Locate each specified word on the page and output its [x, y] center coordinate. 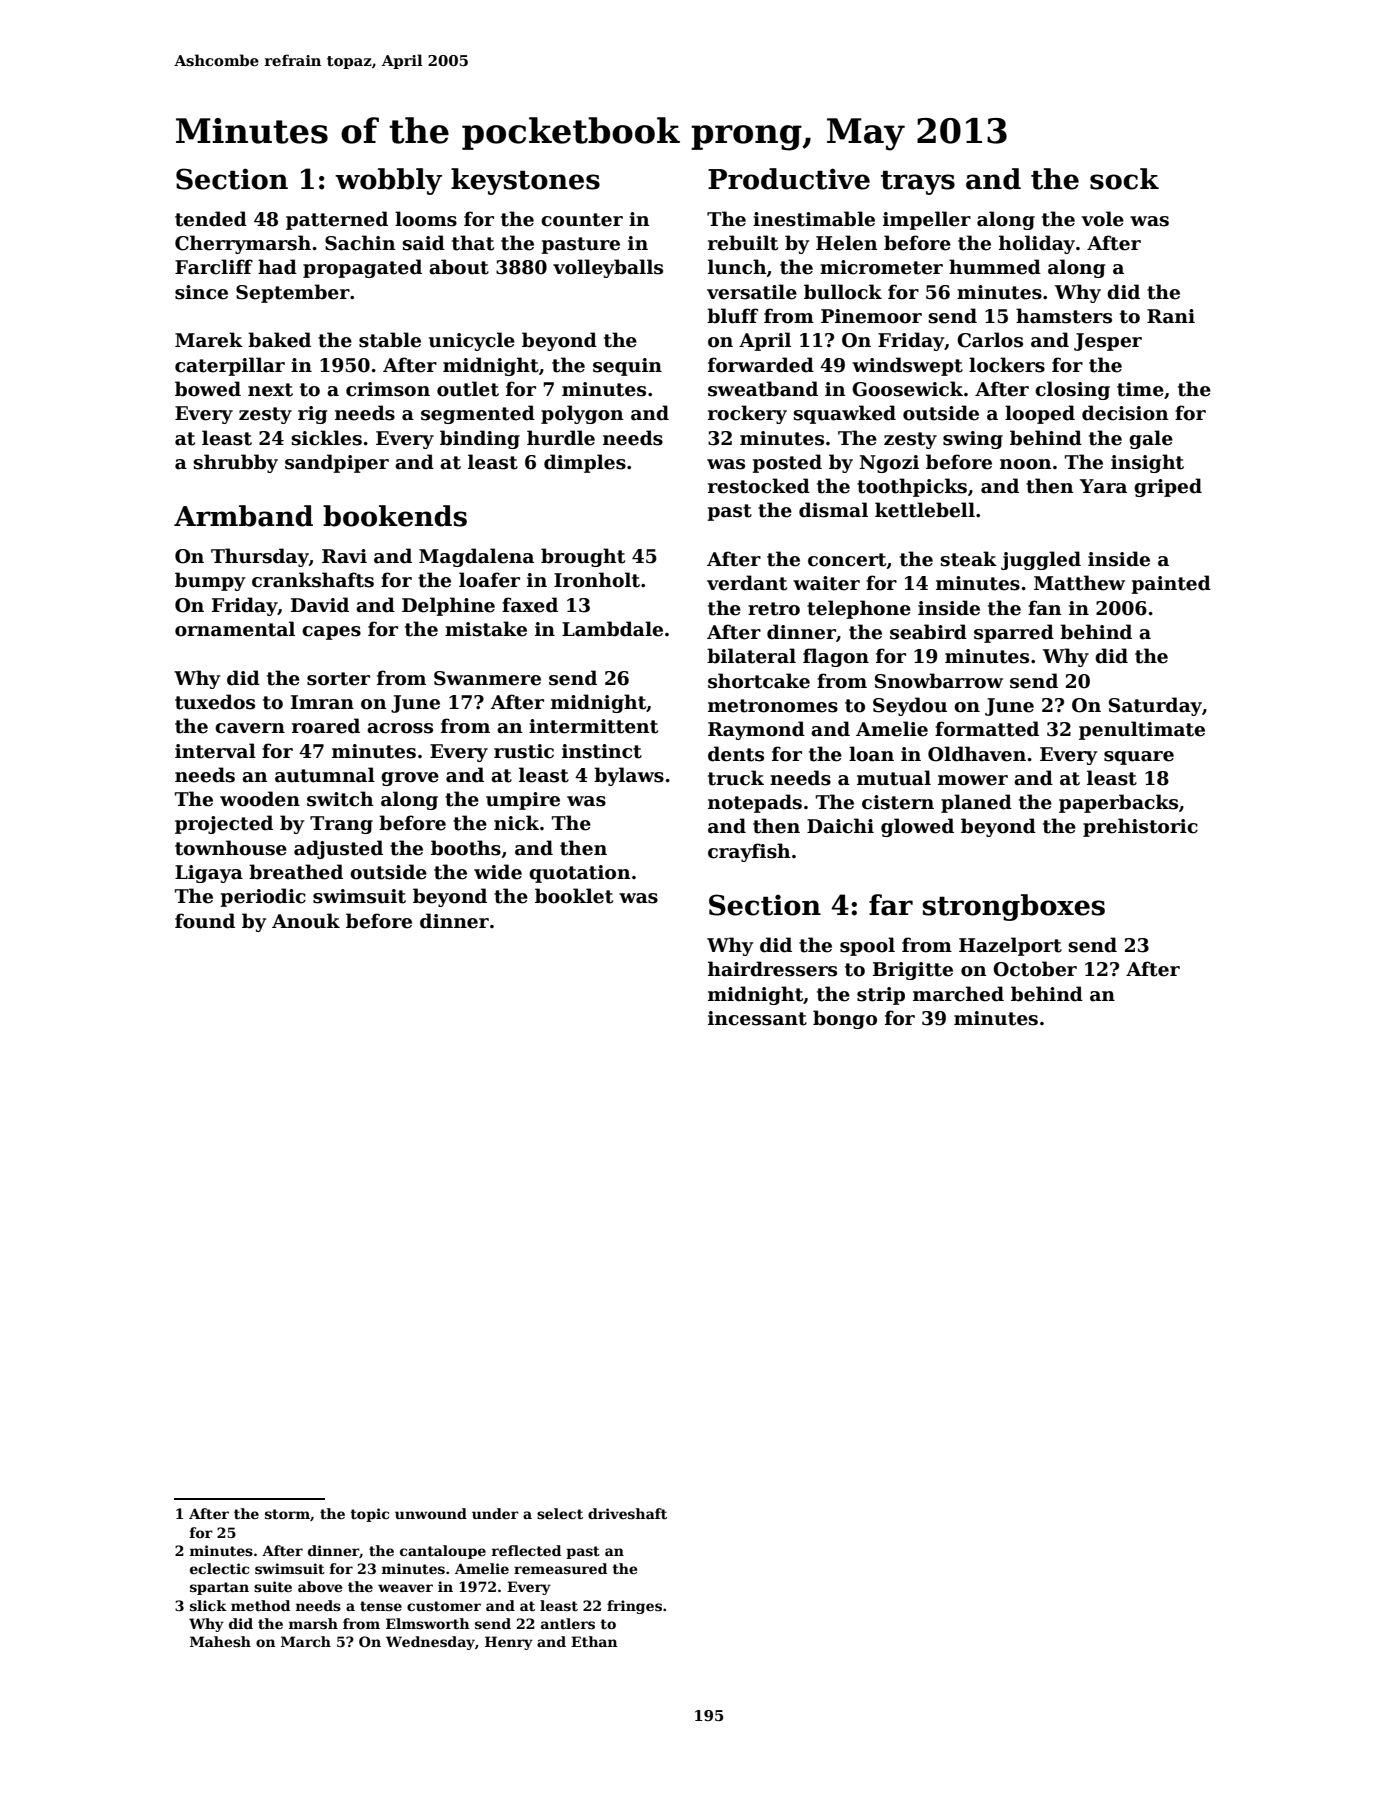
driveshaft [627, 1513]
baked [279, 340]
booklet [574, 896]
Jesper [1108, 342]
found [205, 921]
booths [466, 848]
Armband [243, 516]
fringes [634, 1607]
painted [1171, 584]
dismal [833, 510]
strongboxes [1014, 907]
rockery [747, 414]
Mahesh [220, 1641]
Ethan [594, 1641]
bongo [845, 1019]
